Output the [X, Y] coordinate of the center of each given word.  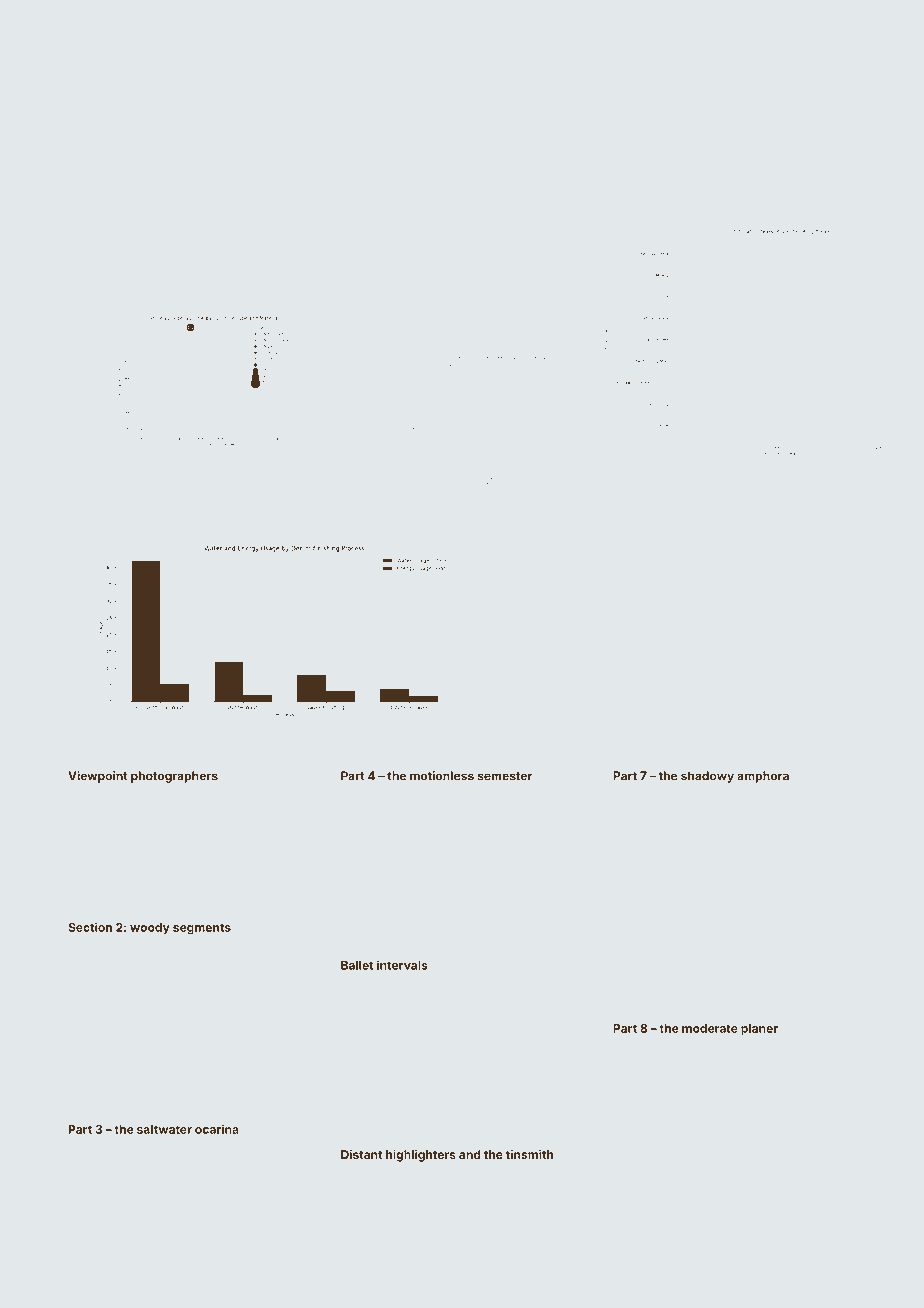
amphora [763, 777]
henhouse [93, 1113]
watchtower [716, 898]
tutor [399, 1100]
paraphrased [723, 1147]
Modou [358, 897]
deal [429, 1126]
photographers [174, 777]
